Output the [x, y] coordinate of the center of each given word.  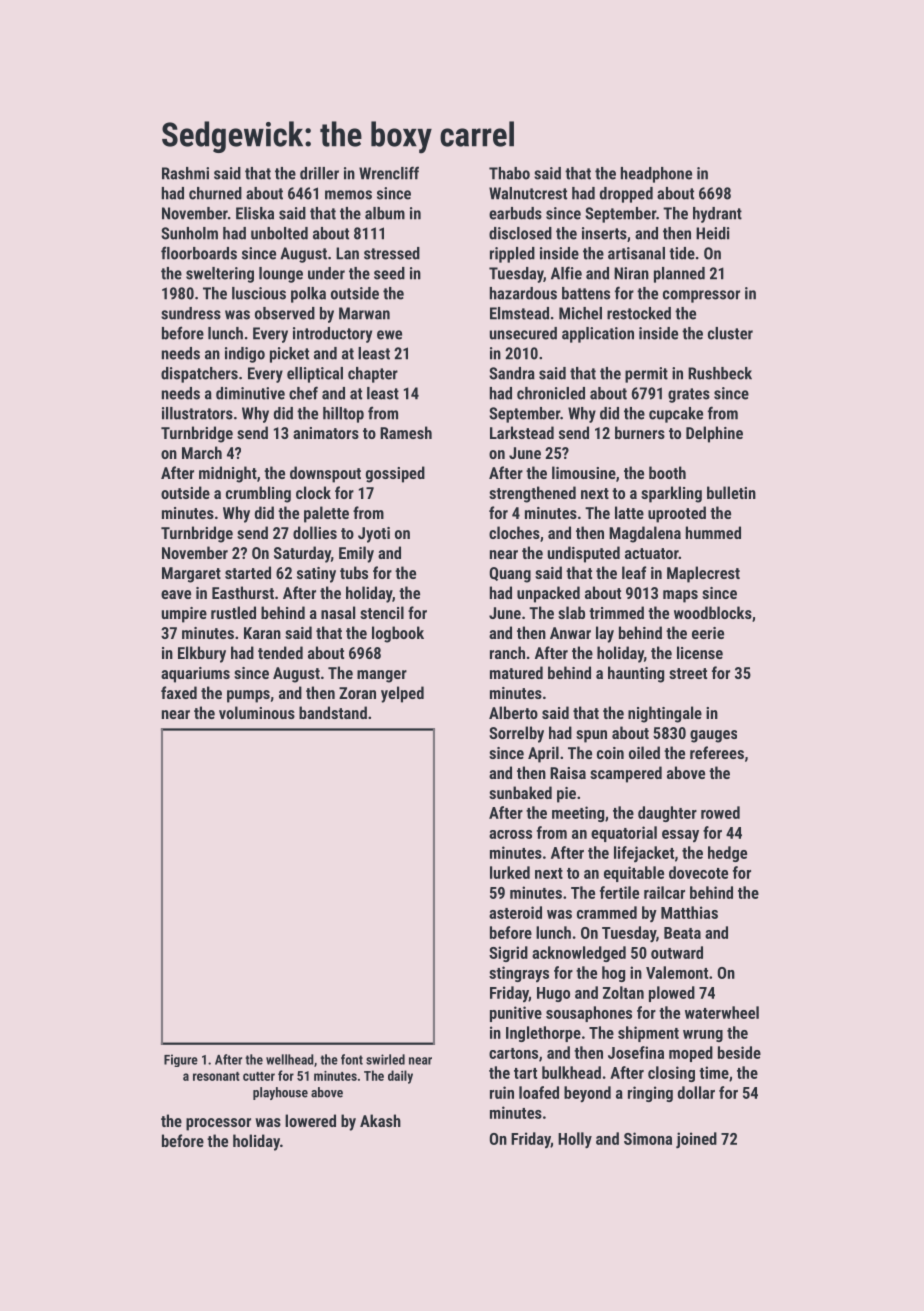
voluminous [257, 712]
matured [516, 672]
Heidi [713, 233]
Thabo [509, 173]
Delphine [714, 434]
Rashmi [185, 173]
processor [218, 1124]
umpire [184, 615]
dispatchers [199, 375]
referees [717, 752]
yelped [402, 694]
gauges [713, 736]
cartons [513, 1053]
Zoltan [623, 992]
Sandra [512, 373]
